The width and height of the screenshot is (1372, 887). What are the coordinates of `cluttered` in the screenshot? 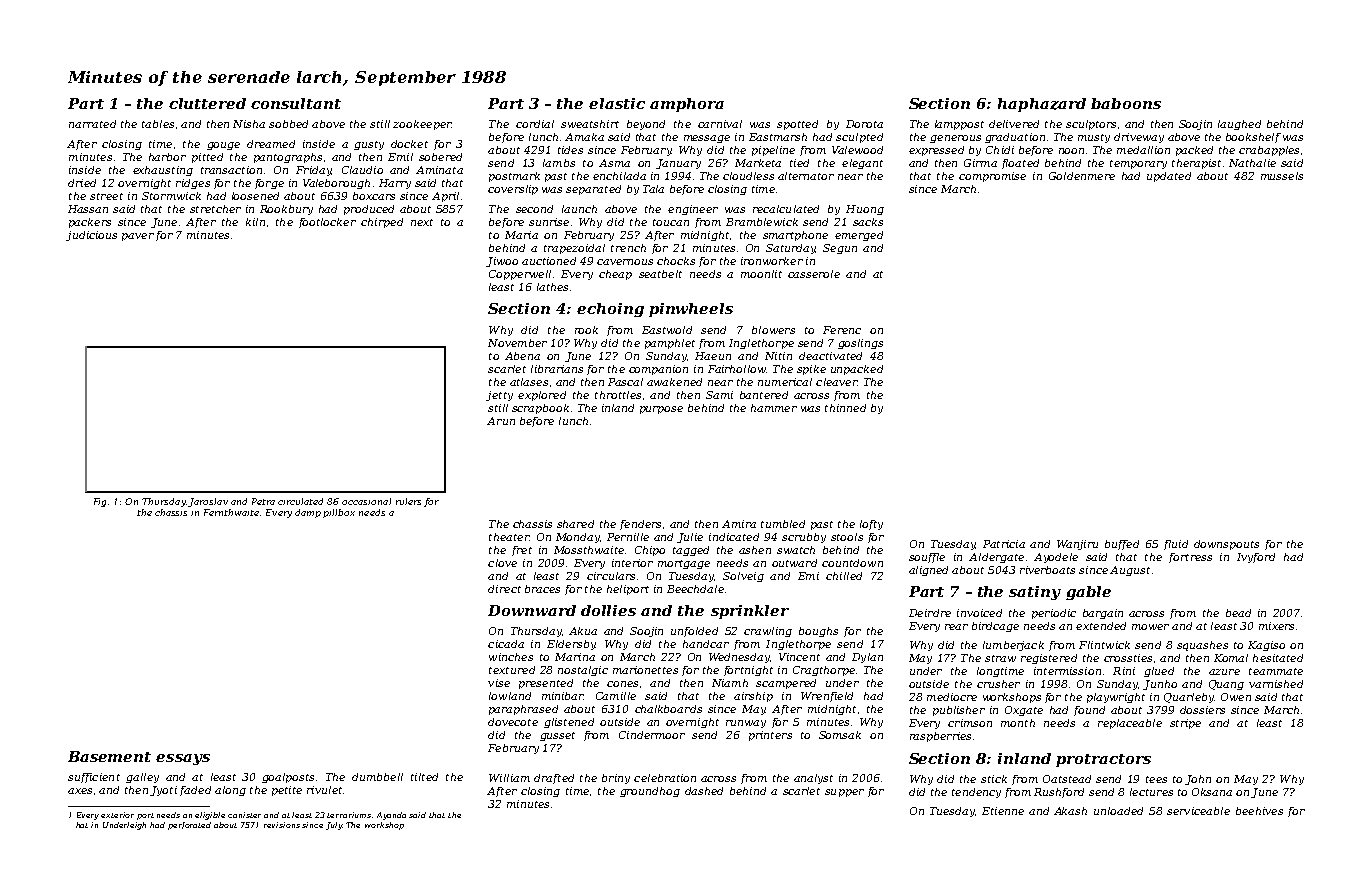 It's located at (207, 103).
